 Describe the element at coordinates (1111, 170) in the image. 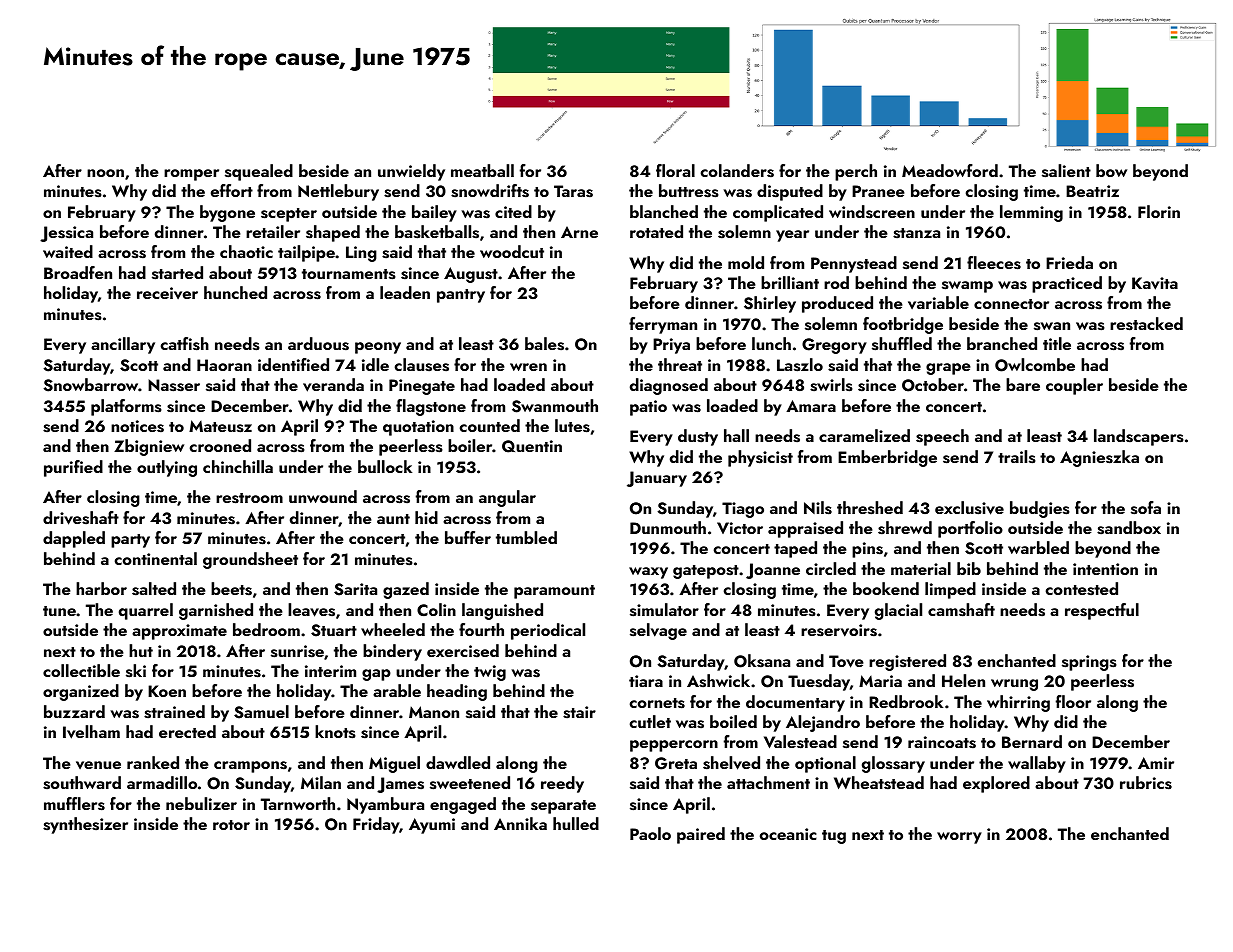

I see `bow` at that location.
